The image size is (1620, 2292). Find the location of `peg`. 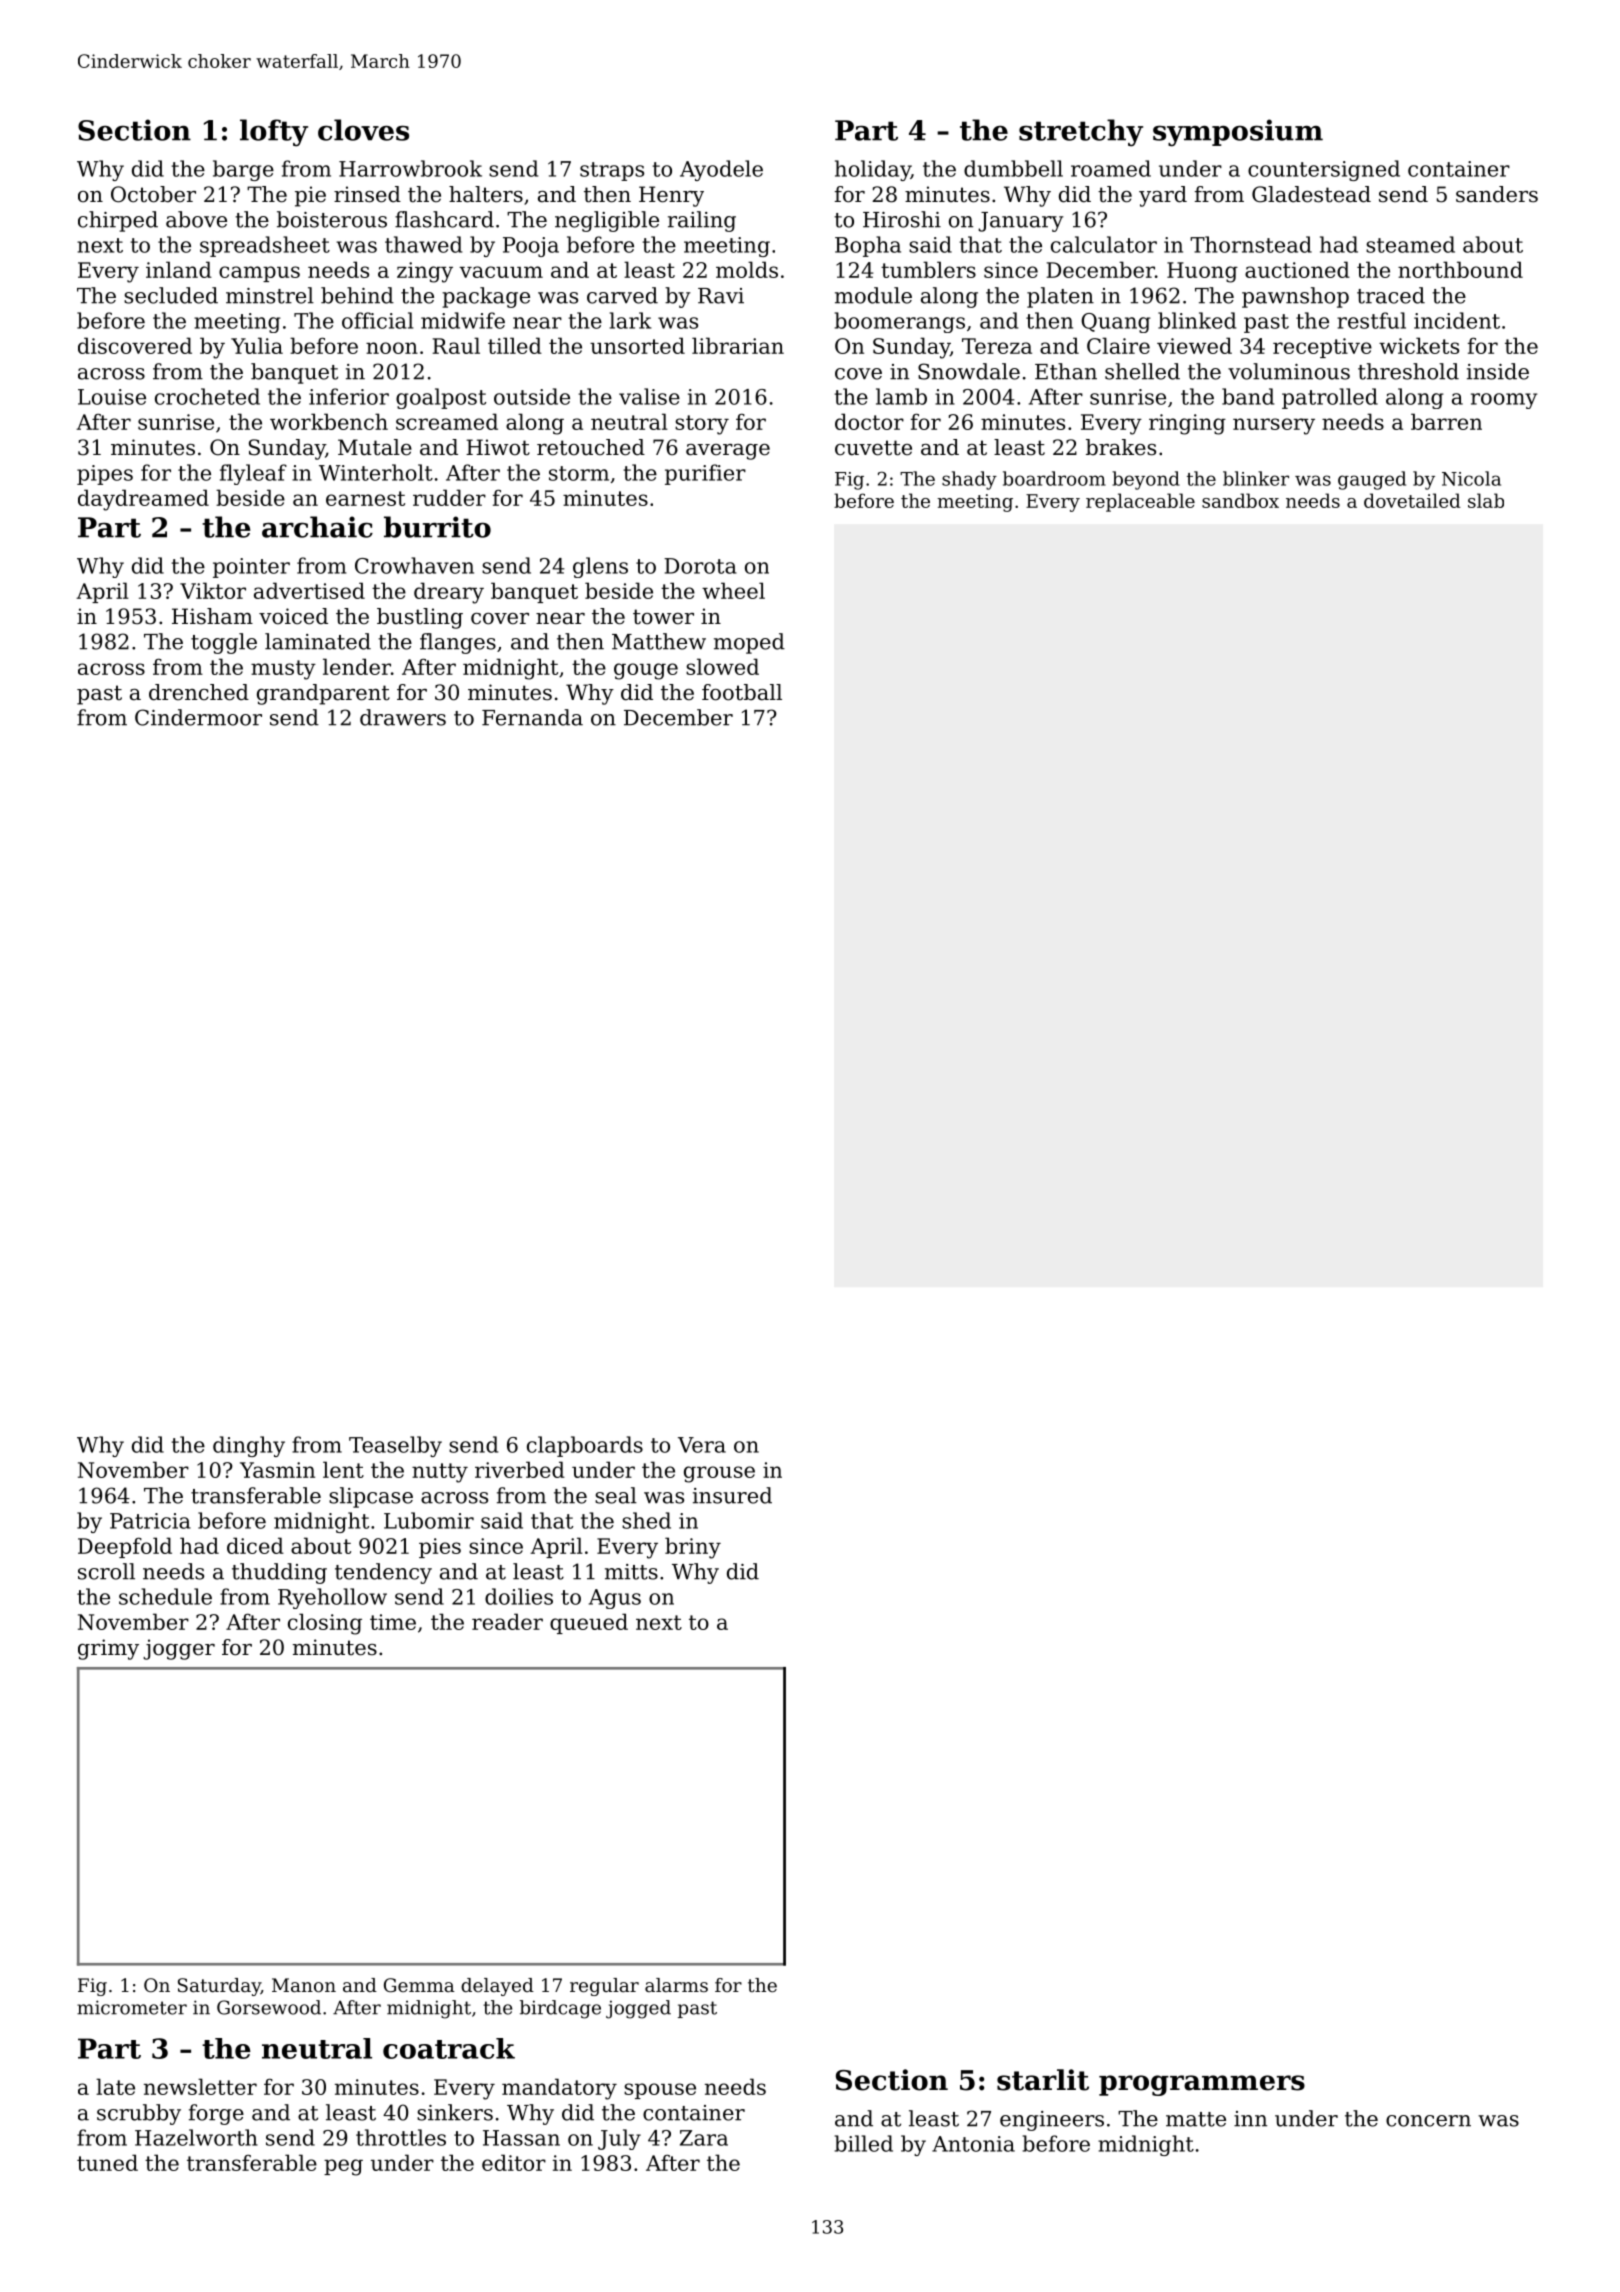

peg is located at coordinates (343, 2167).
